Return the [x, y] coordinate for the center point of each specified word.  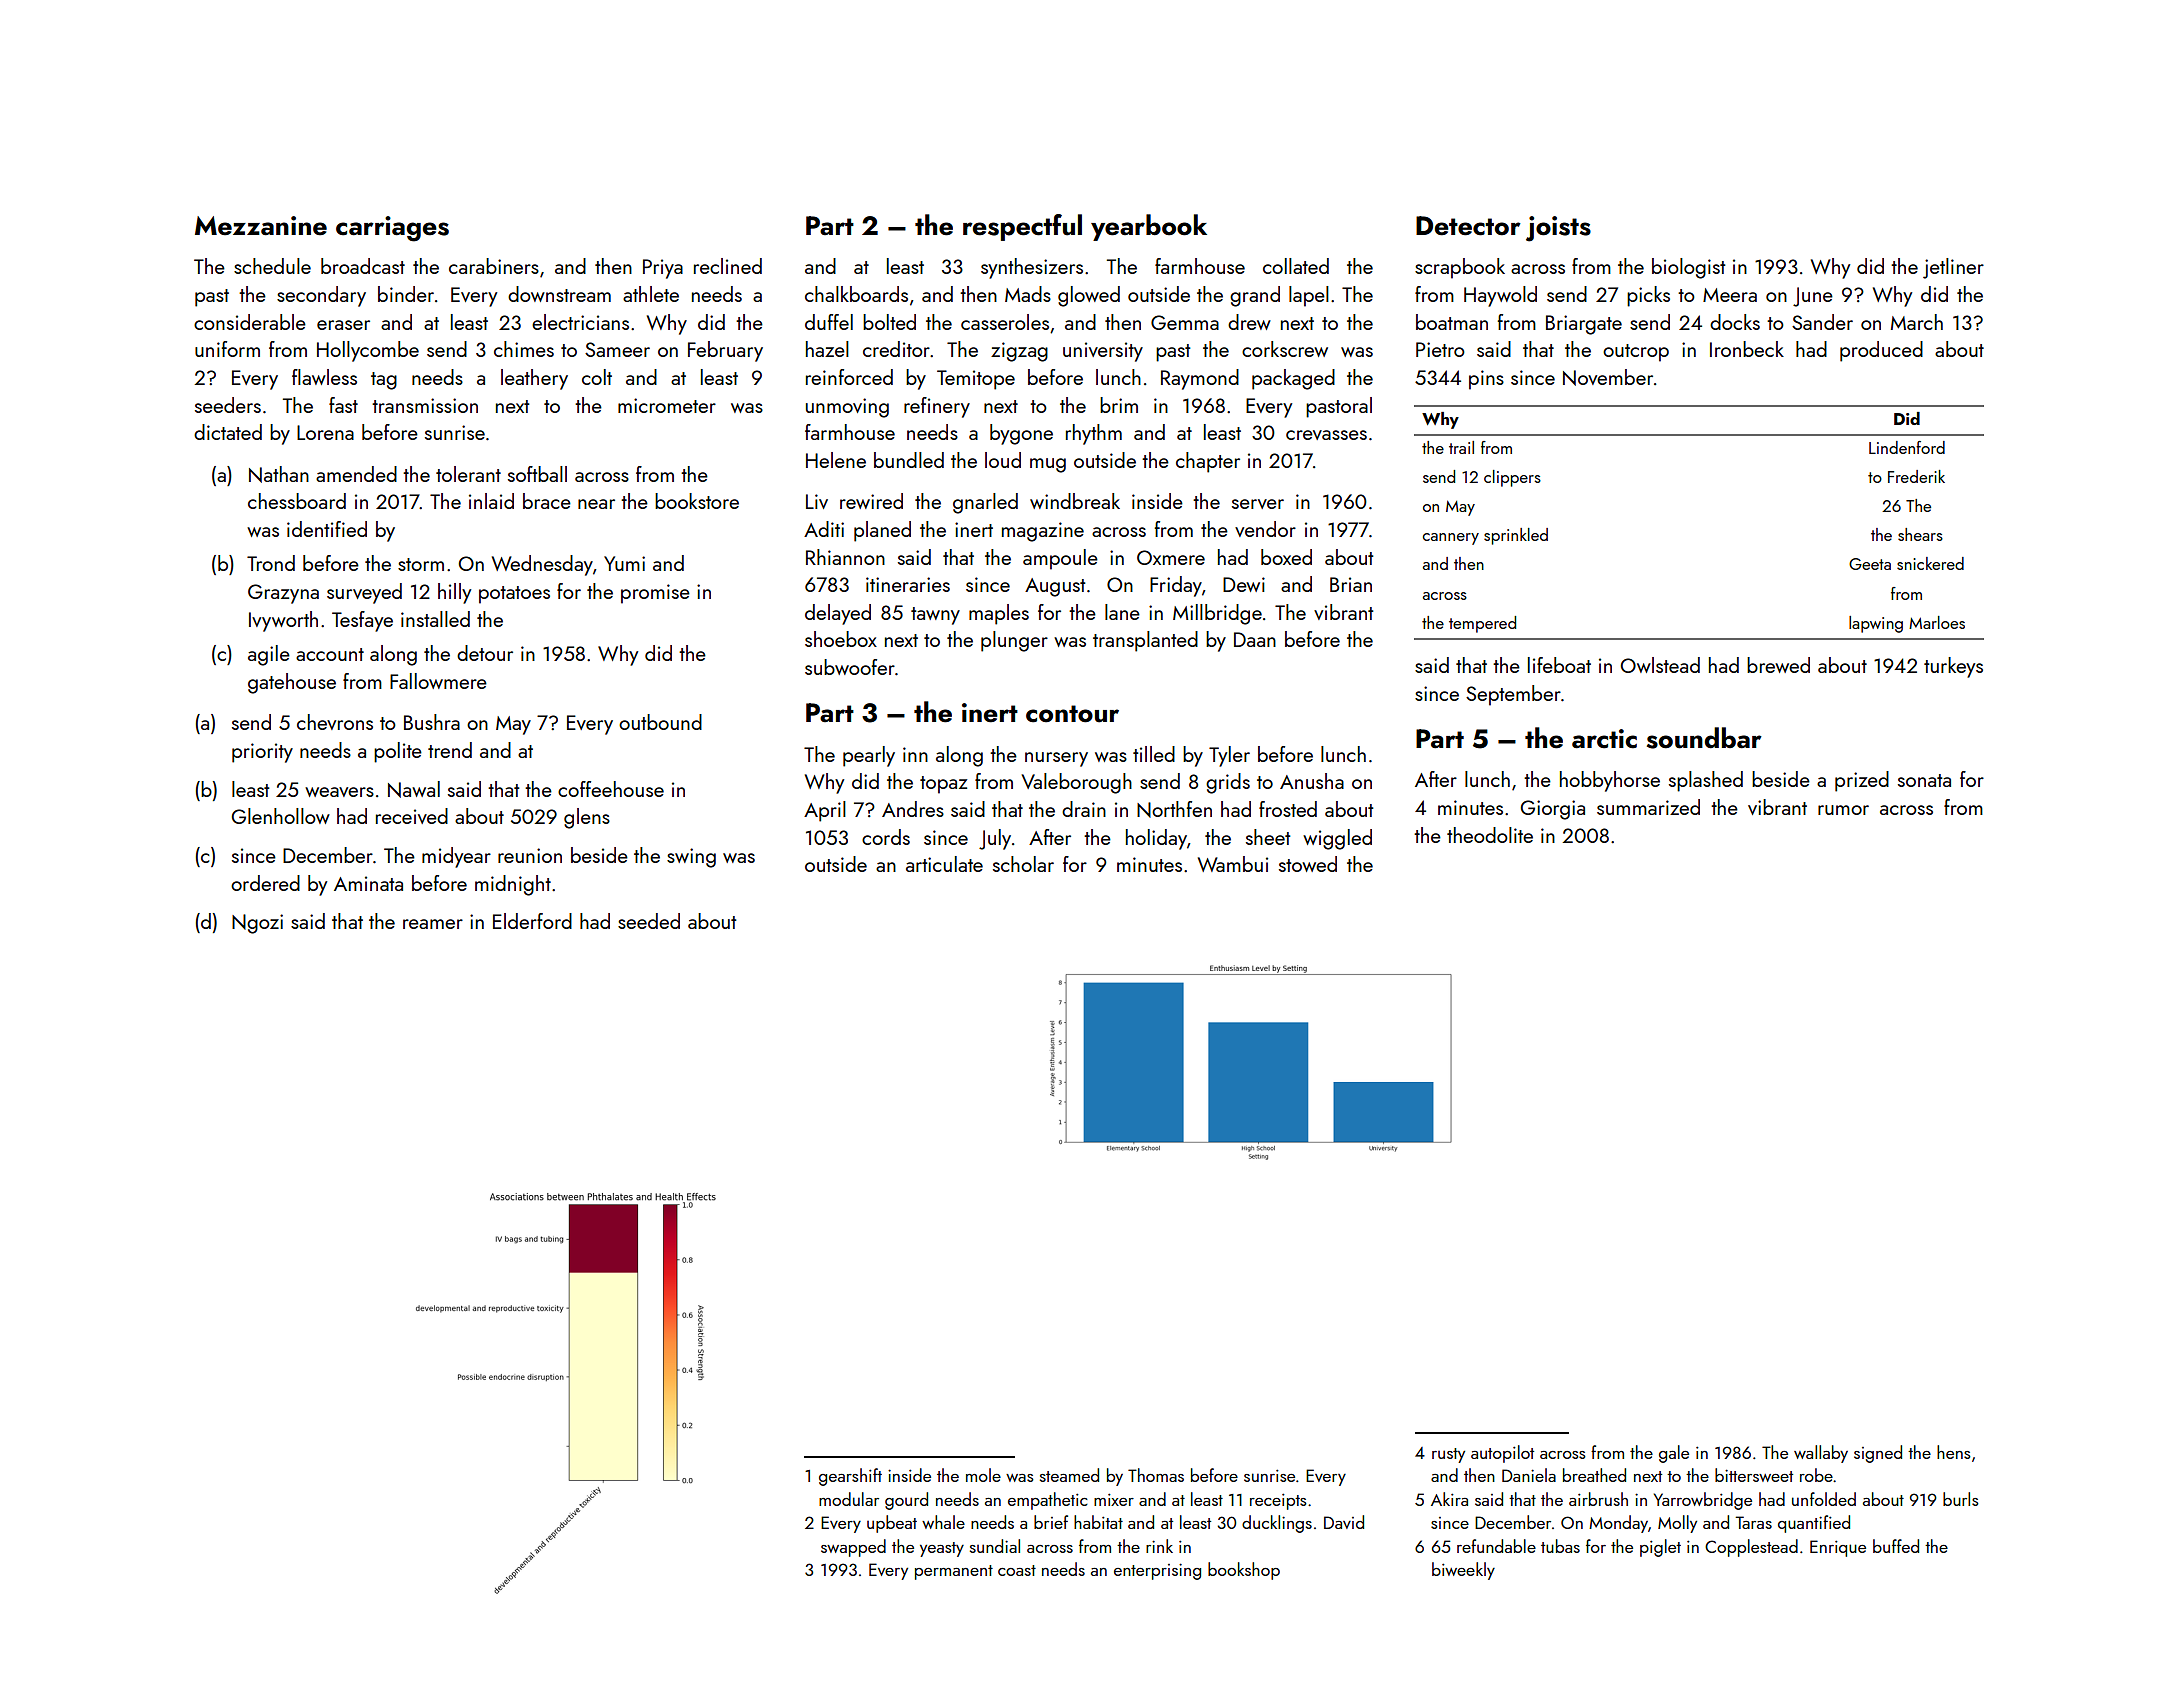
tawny [935, 616]
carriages [392, 229]
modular [849, 1499]
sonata [1924, 780]
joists [1558, 229]
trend [450, 750]
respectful [1022, 227]
